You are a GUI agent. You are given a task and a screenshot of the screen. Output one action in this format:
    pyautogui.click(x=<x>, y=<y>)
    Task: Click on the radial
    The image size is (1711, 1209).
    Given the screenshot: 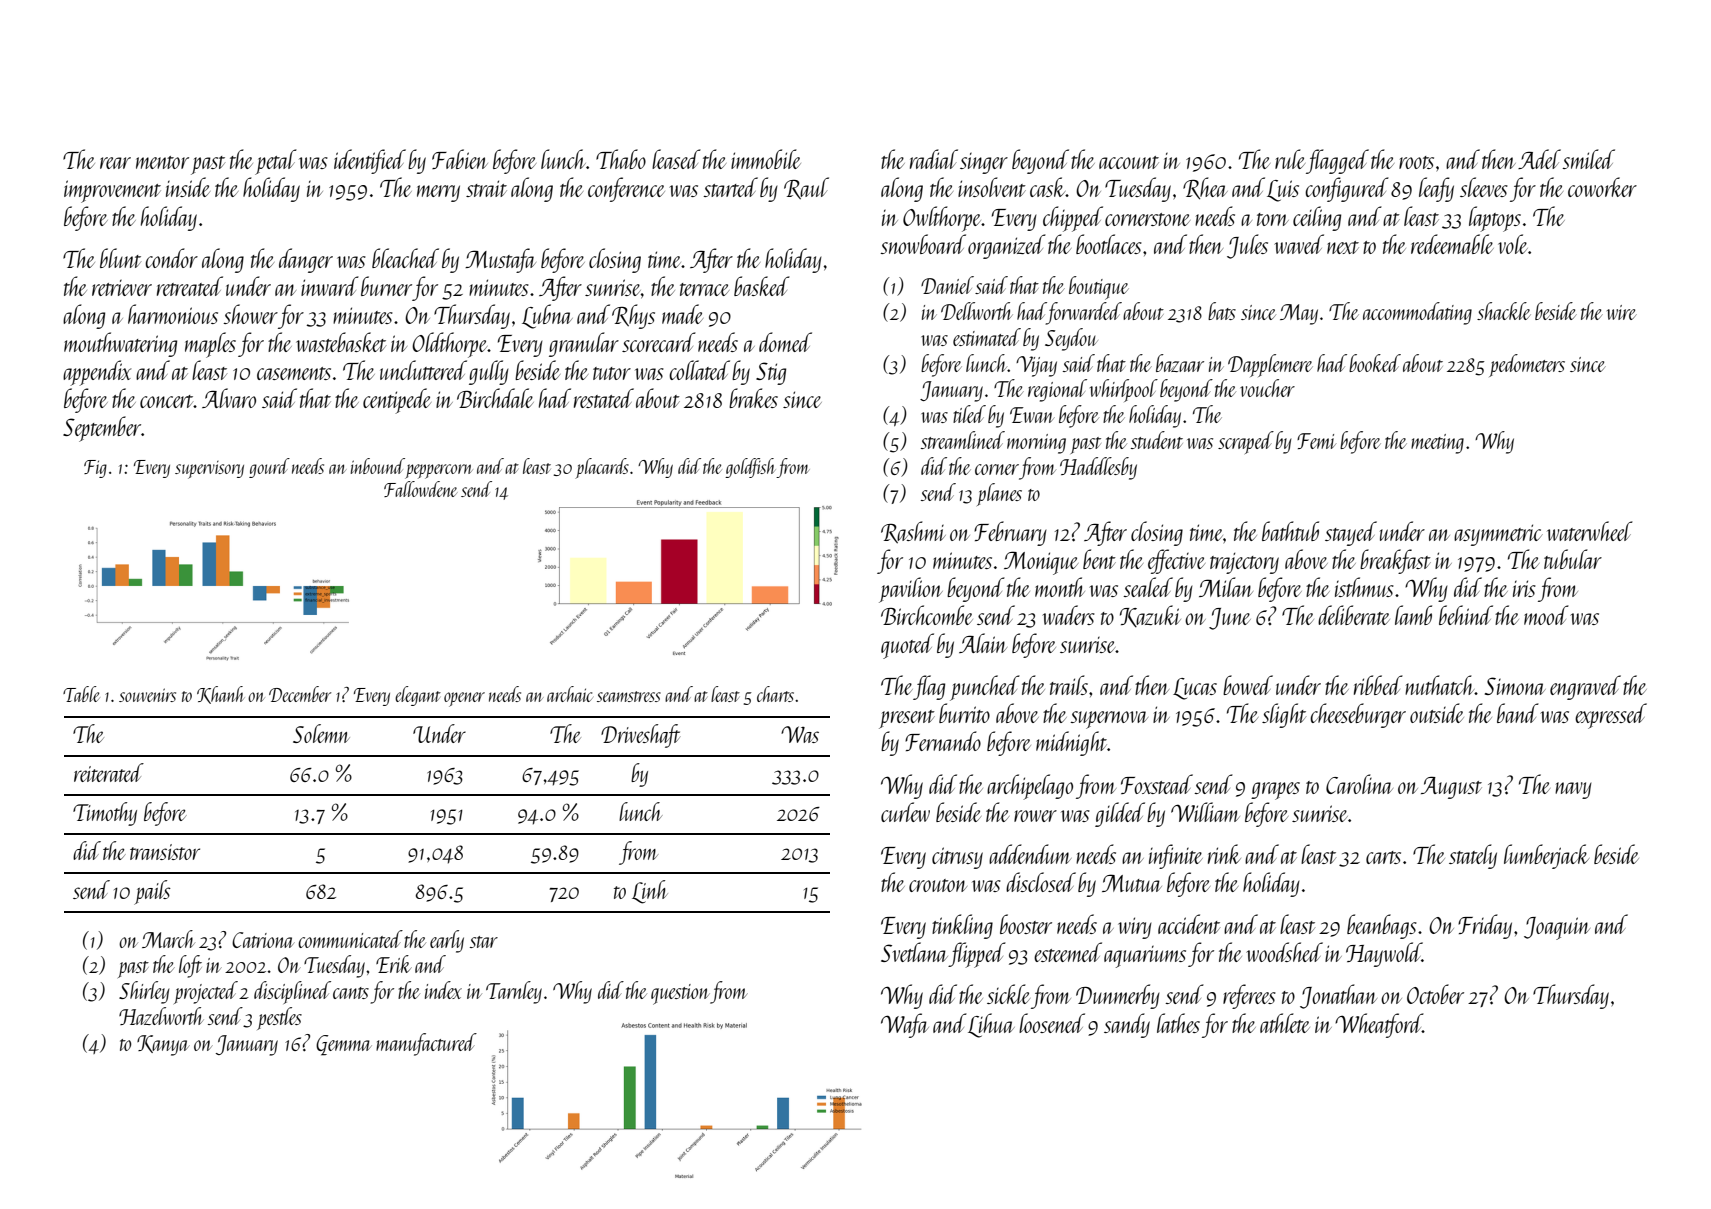 What is the action you would take?
    pyautogui.click(x=934, y=159)
